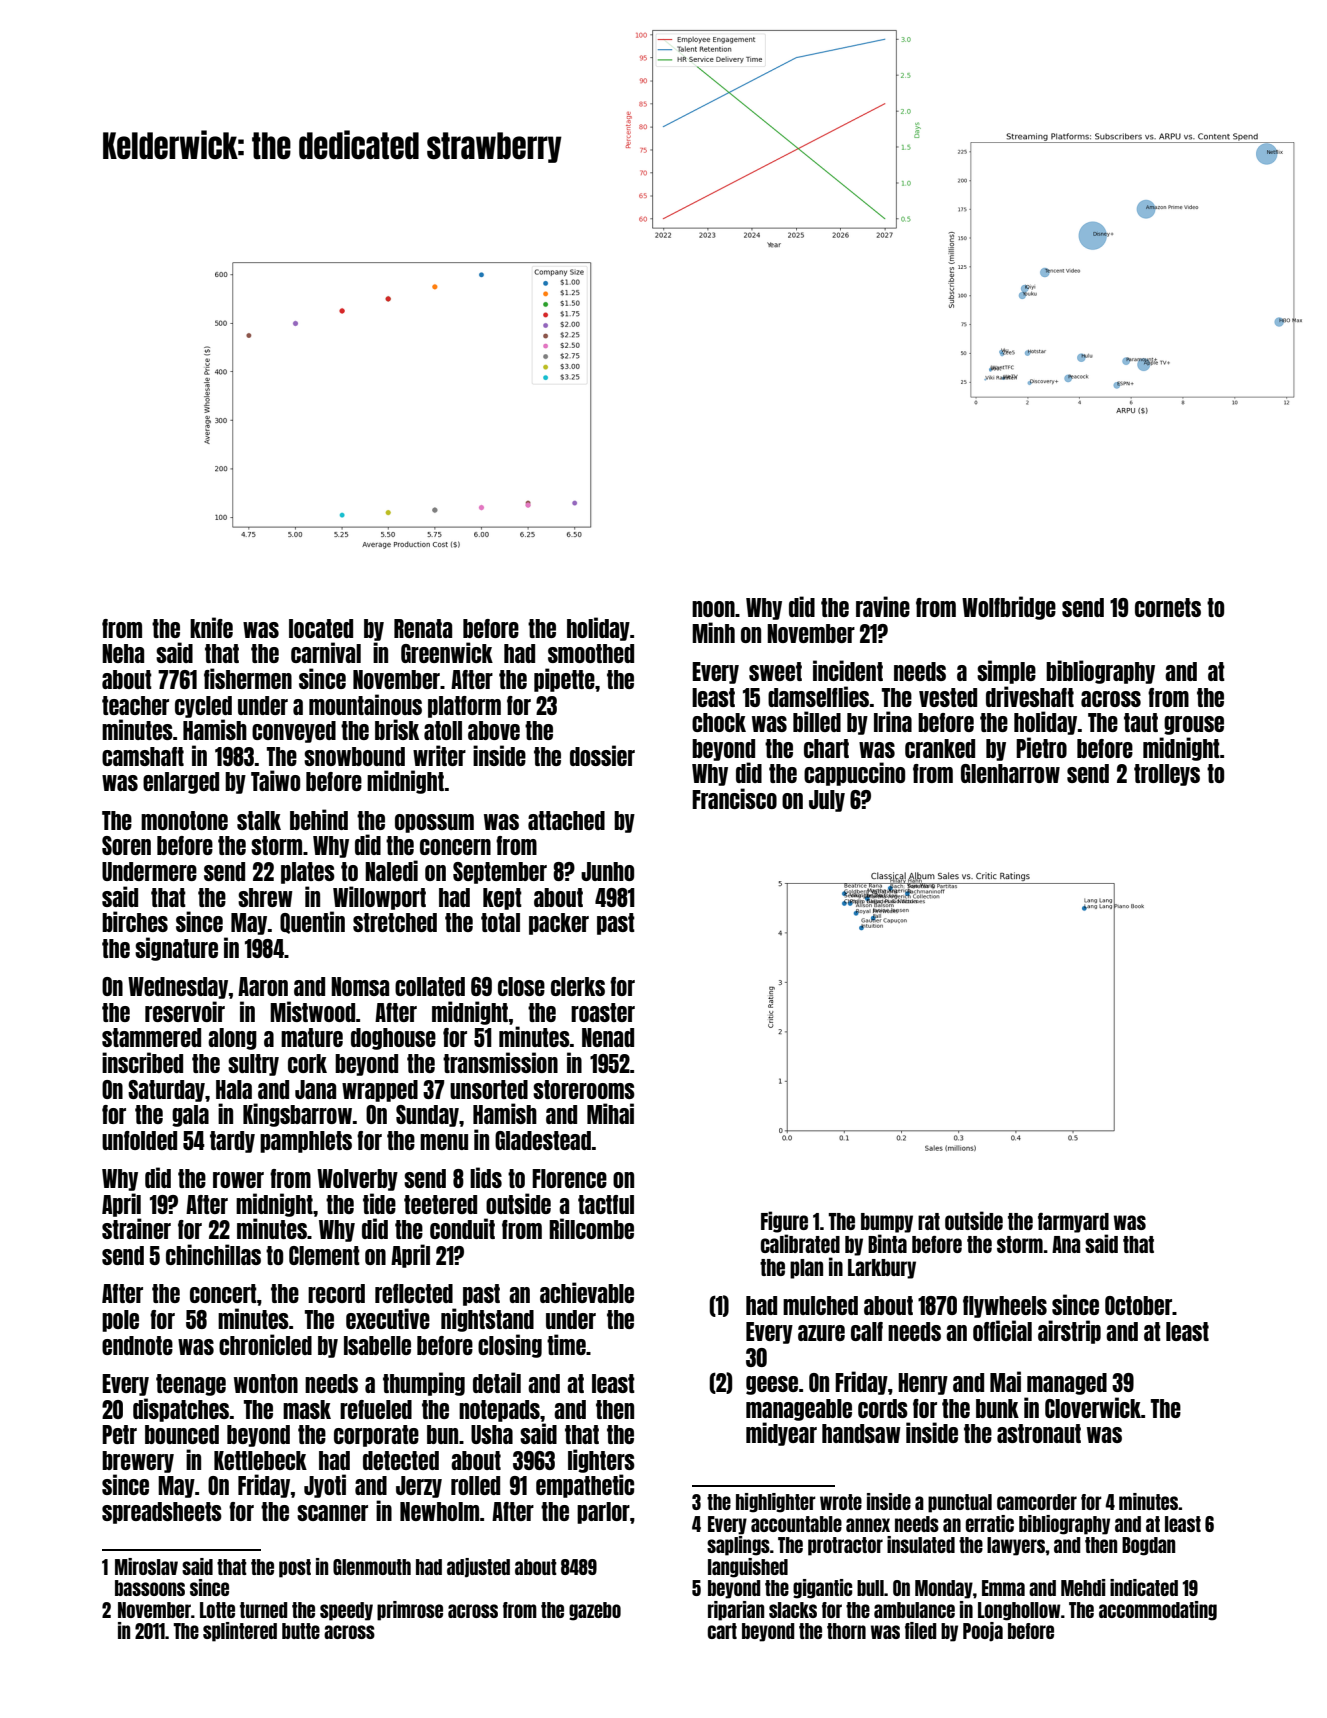 This document has width=1327, height=1718. What do you see at coordinates (301, 1631) in the document?
I see `butte` at bounding box center [301, 1631].
